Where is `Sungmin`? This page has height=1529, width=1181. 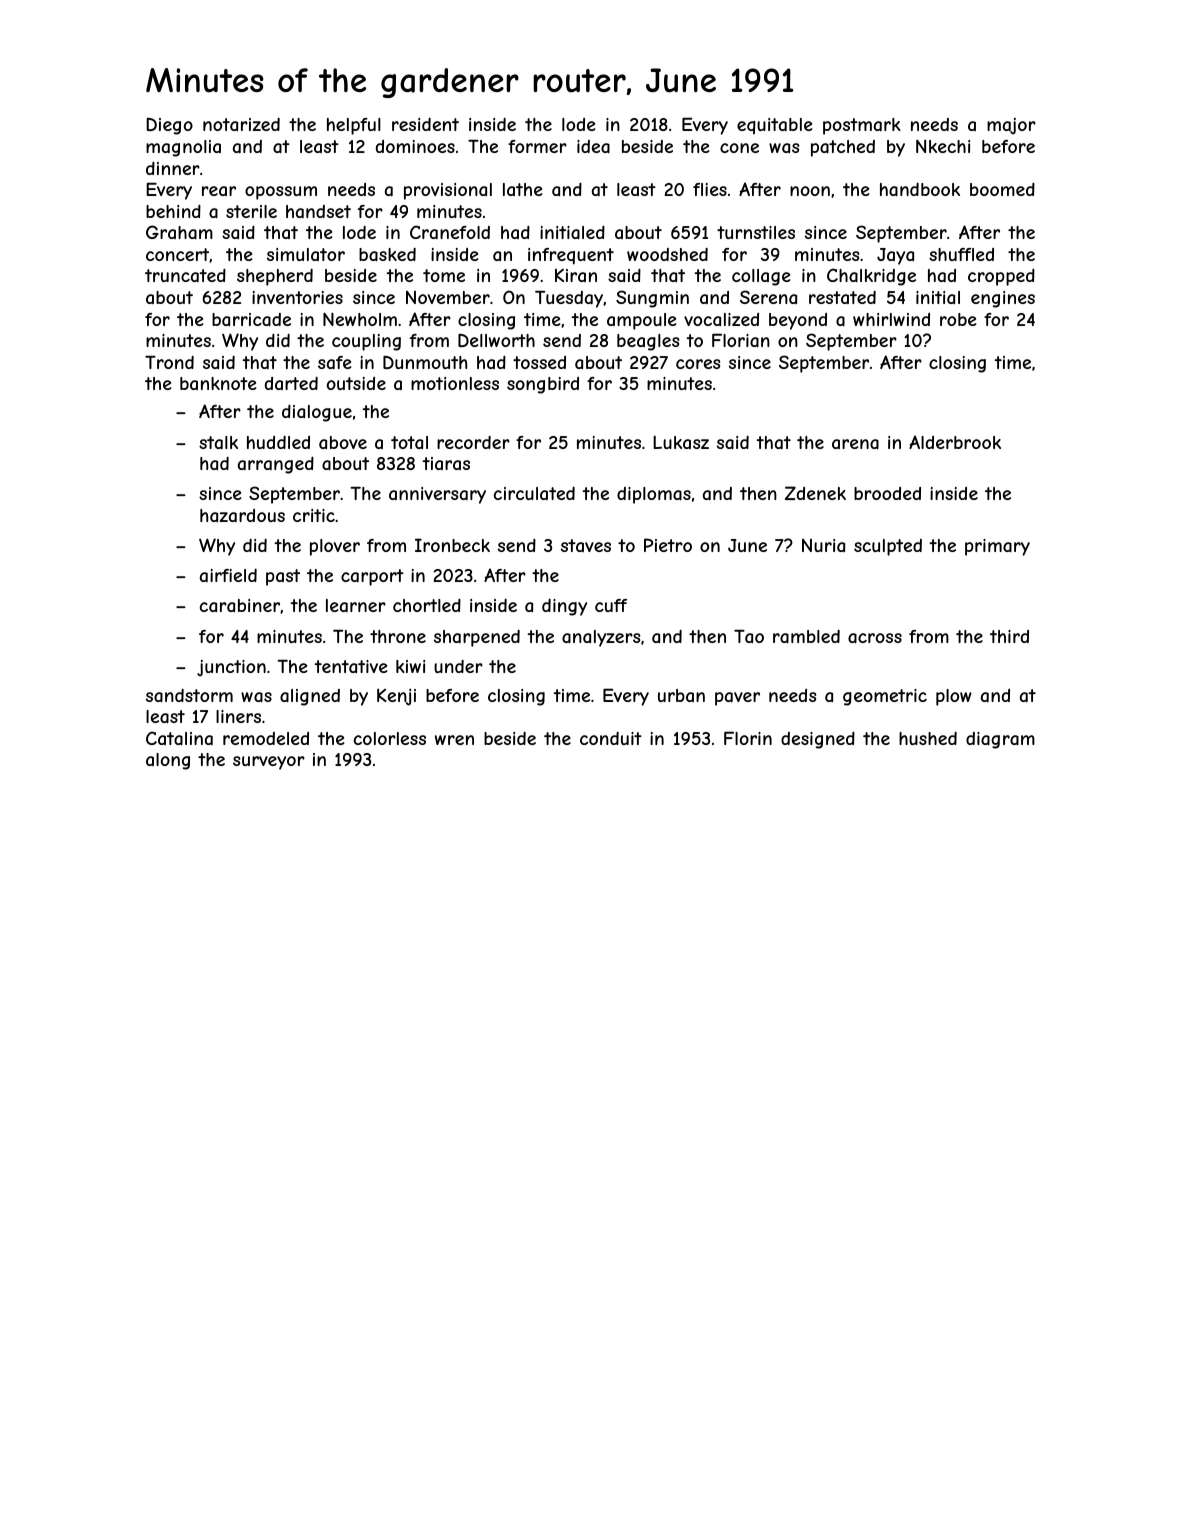 Sungmin is located at coordinates (652, 299).
